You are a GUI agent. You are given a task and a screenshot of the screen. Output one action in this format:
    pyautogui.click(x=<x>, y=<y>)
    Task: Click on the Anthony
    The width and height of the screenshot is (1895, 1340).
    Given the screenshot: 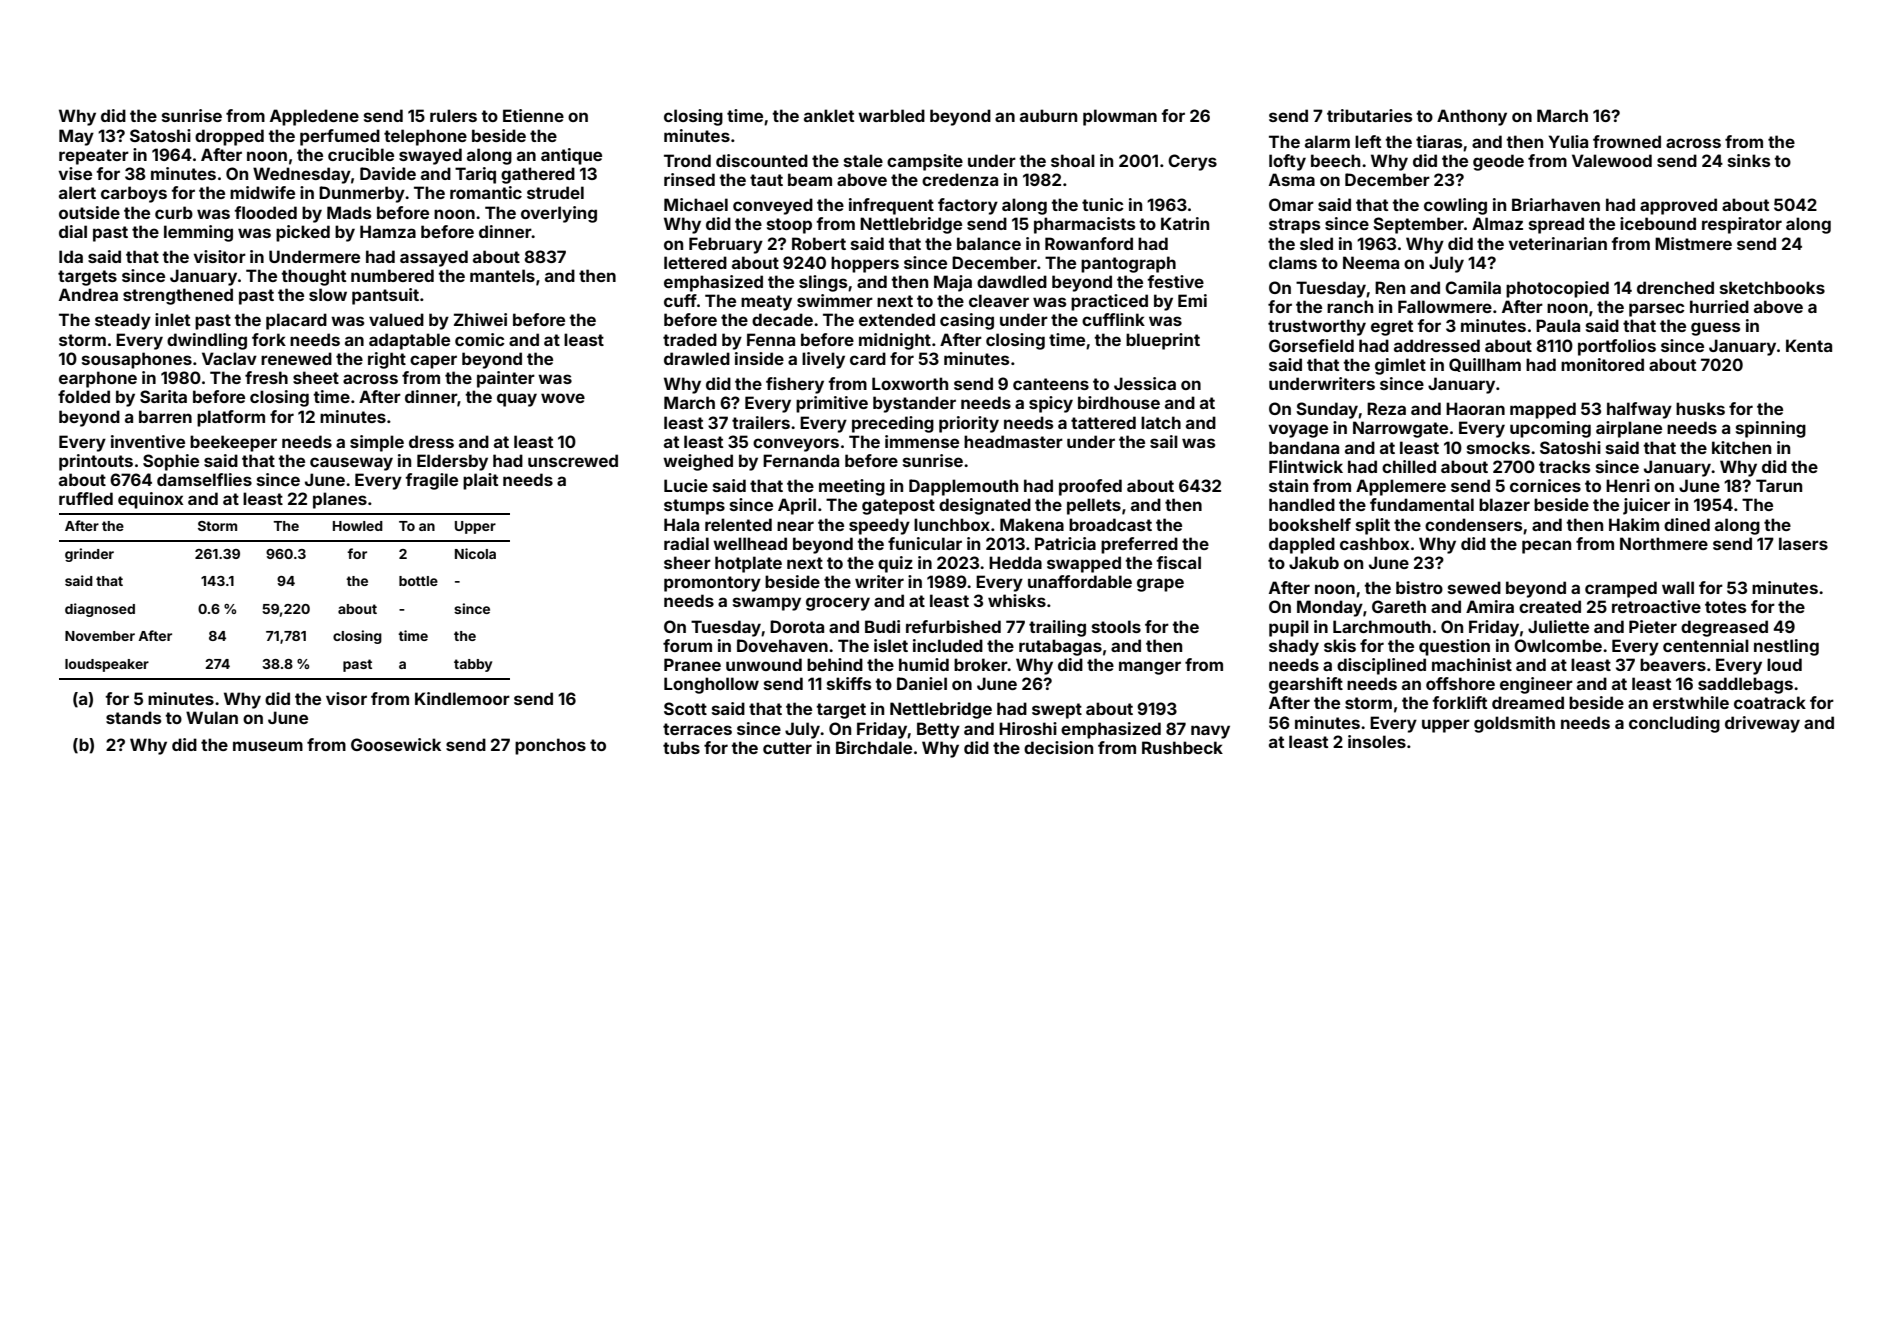 What is the action you would take?
    pyautogui.click(x=1472, y=117)
